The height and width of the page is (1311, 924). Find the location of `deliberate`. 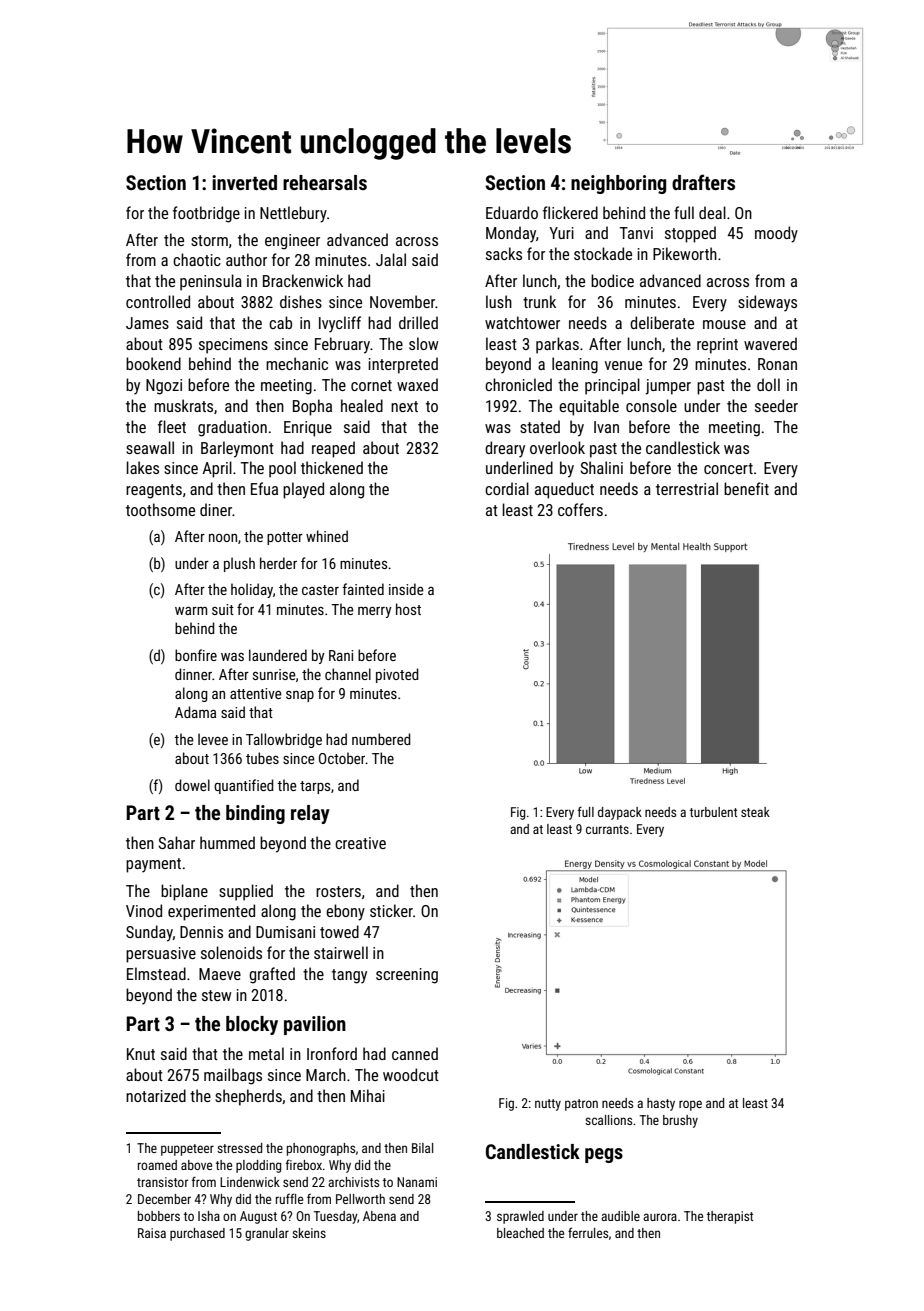

deliberate is located at coordinates (662, 322).
